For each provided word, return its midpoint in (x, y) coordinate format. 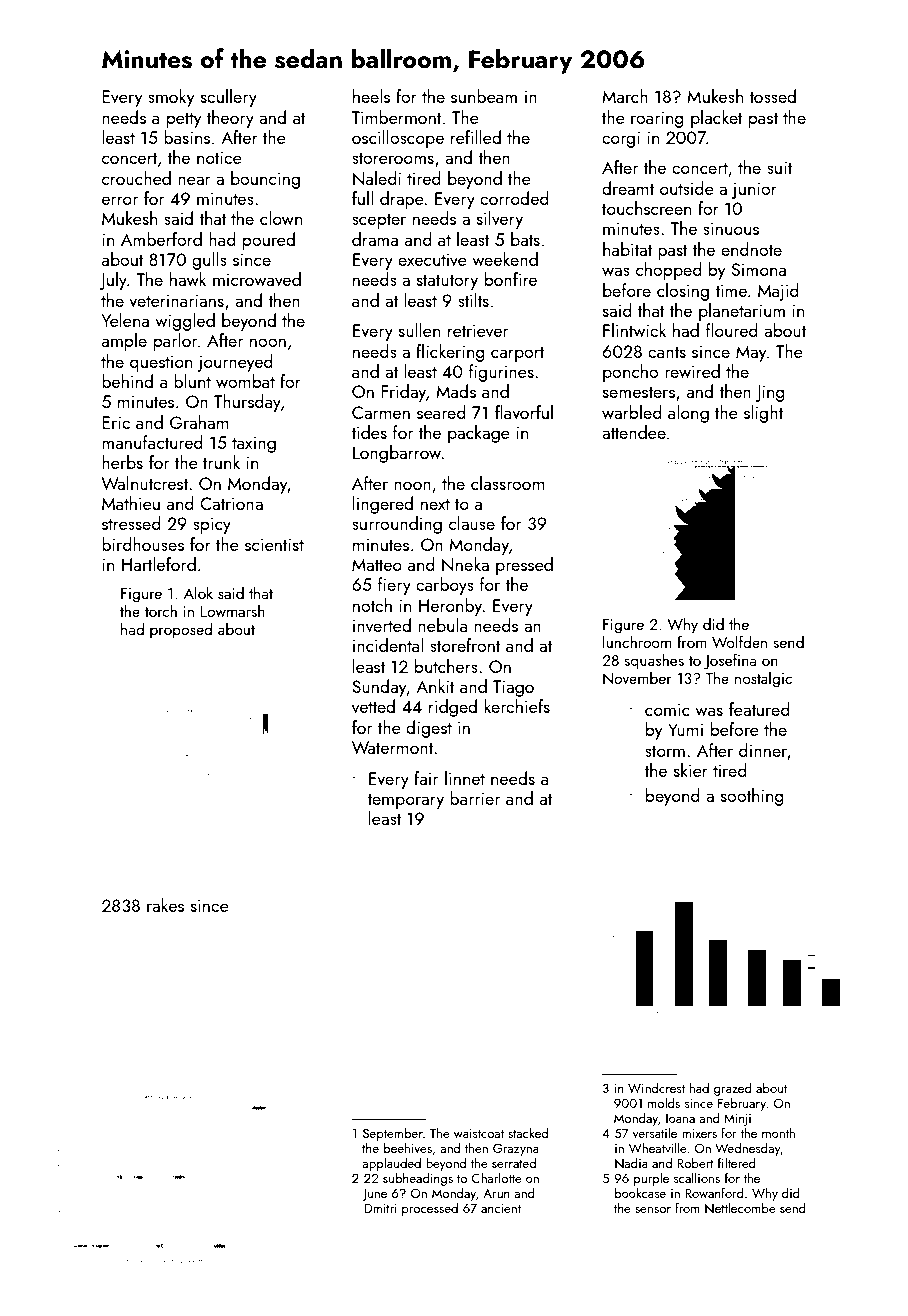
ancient (501, 1208)
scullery (229, 98)
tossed (772, 96)
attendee (634, 432)
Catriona (231, 503)
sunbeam (484, 96)
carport (518, 354)
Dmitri (380, 1208)
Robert (695, 1163)
